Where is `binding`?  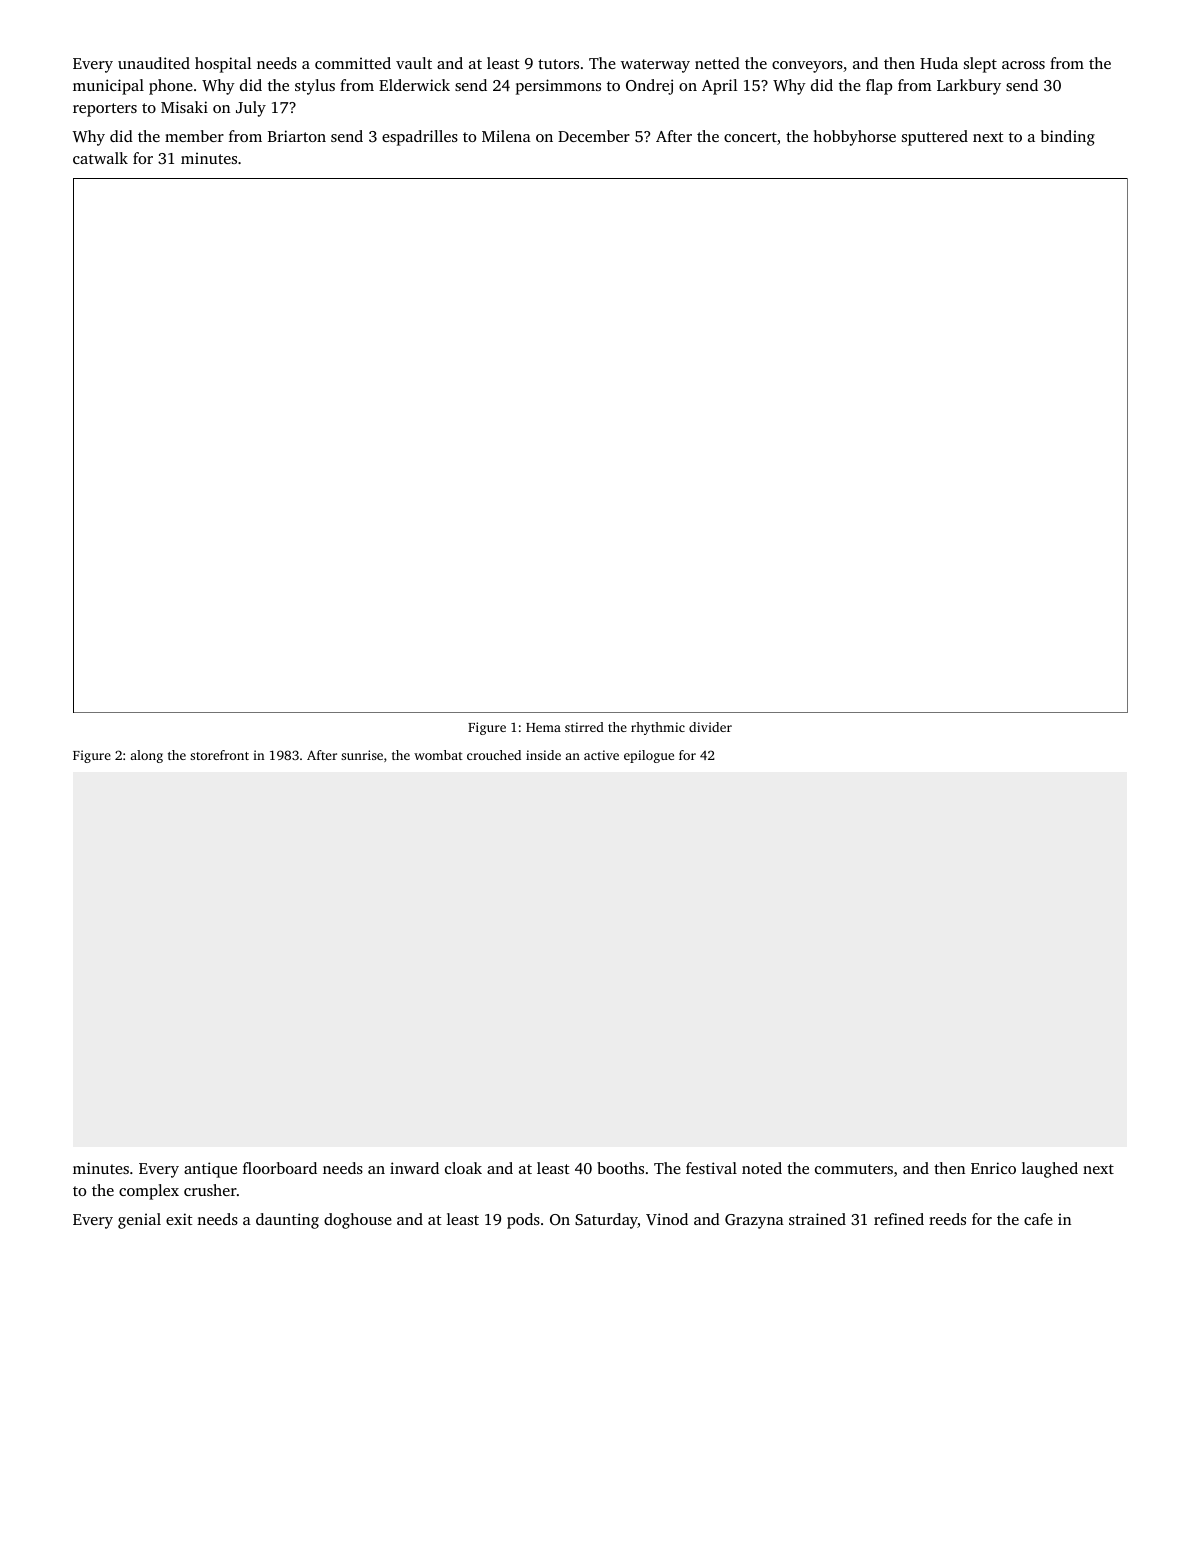 binding is located at coordinates (1068, 138).
